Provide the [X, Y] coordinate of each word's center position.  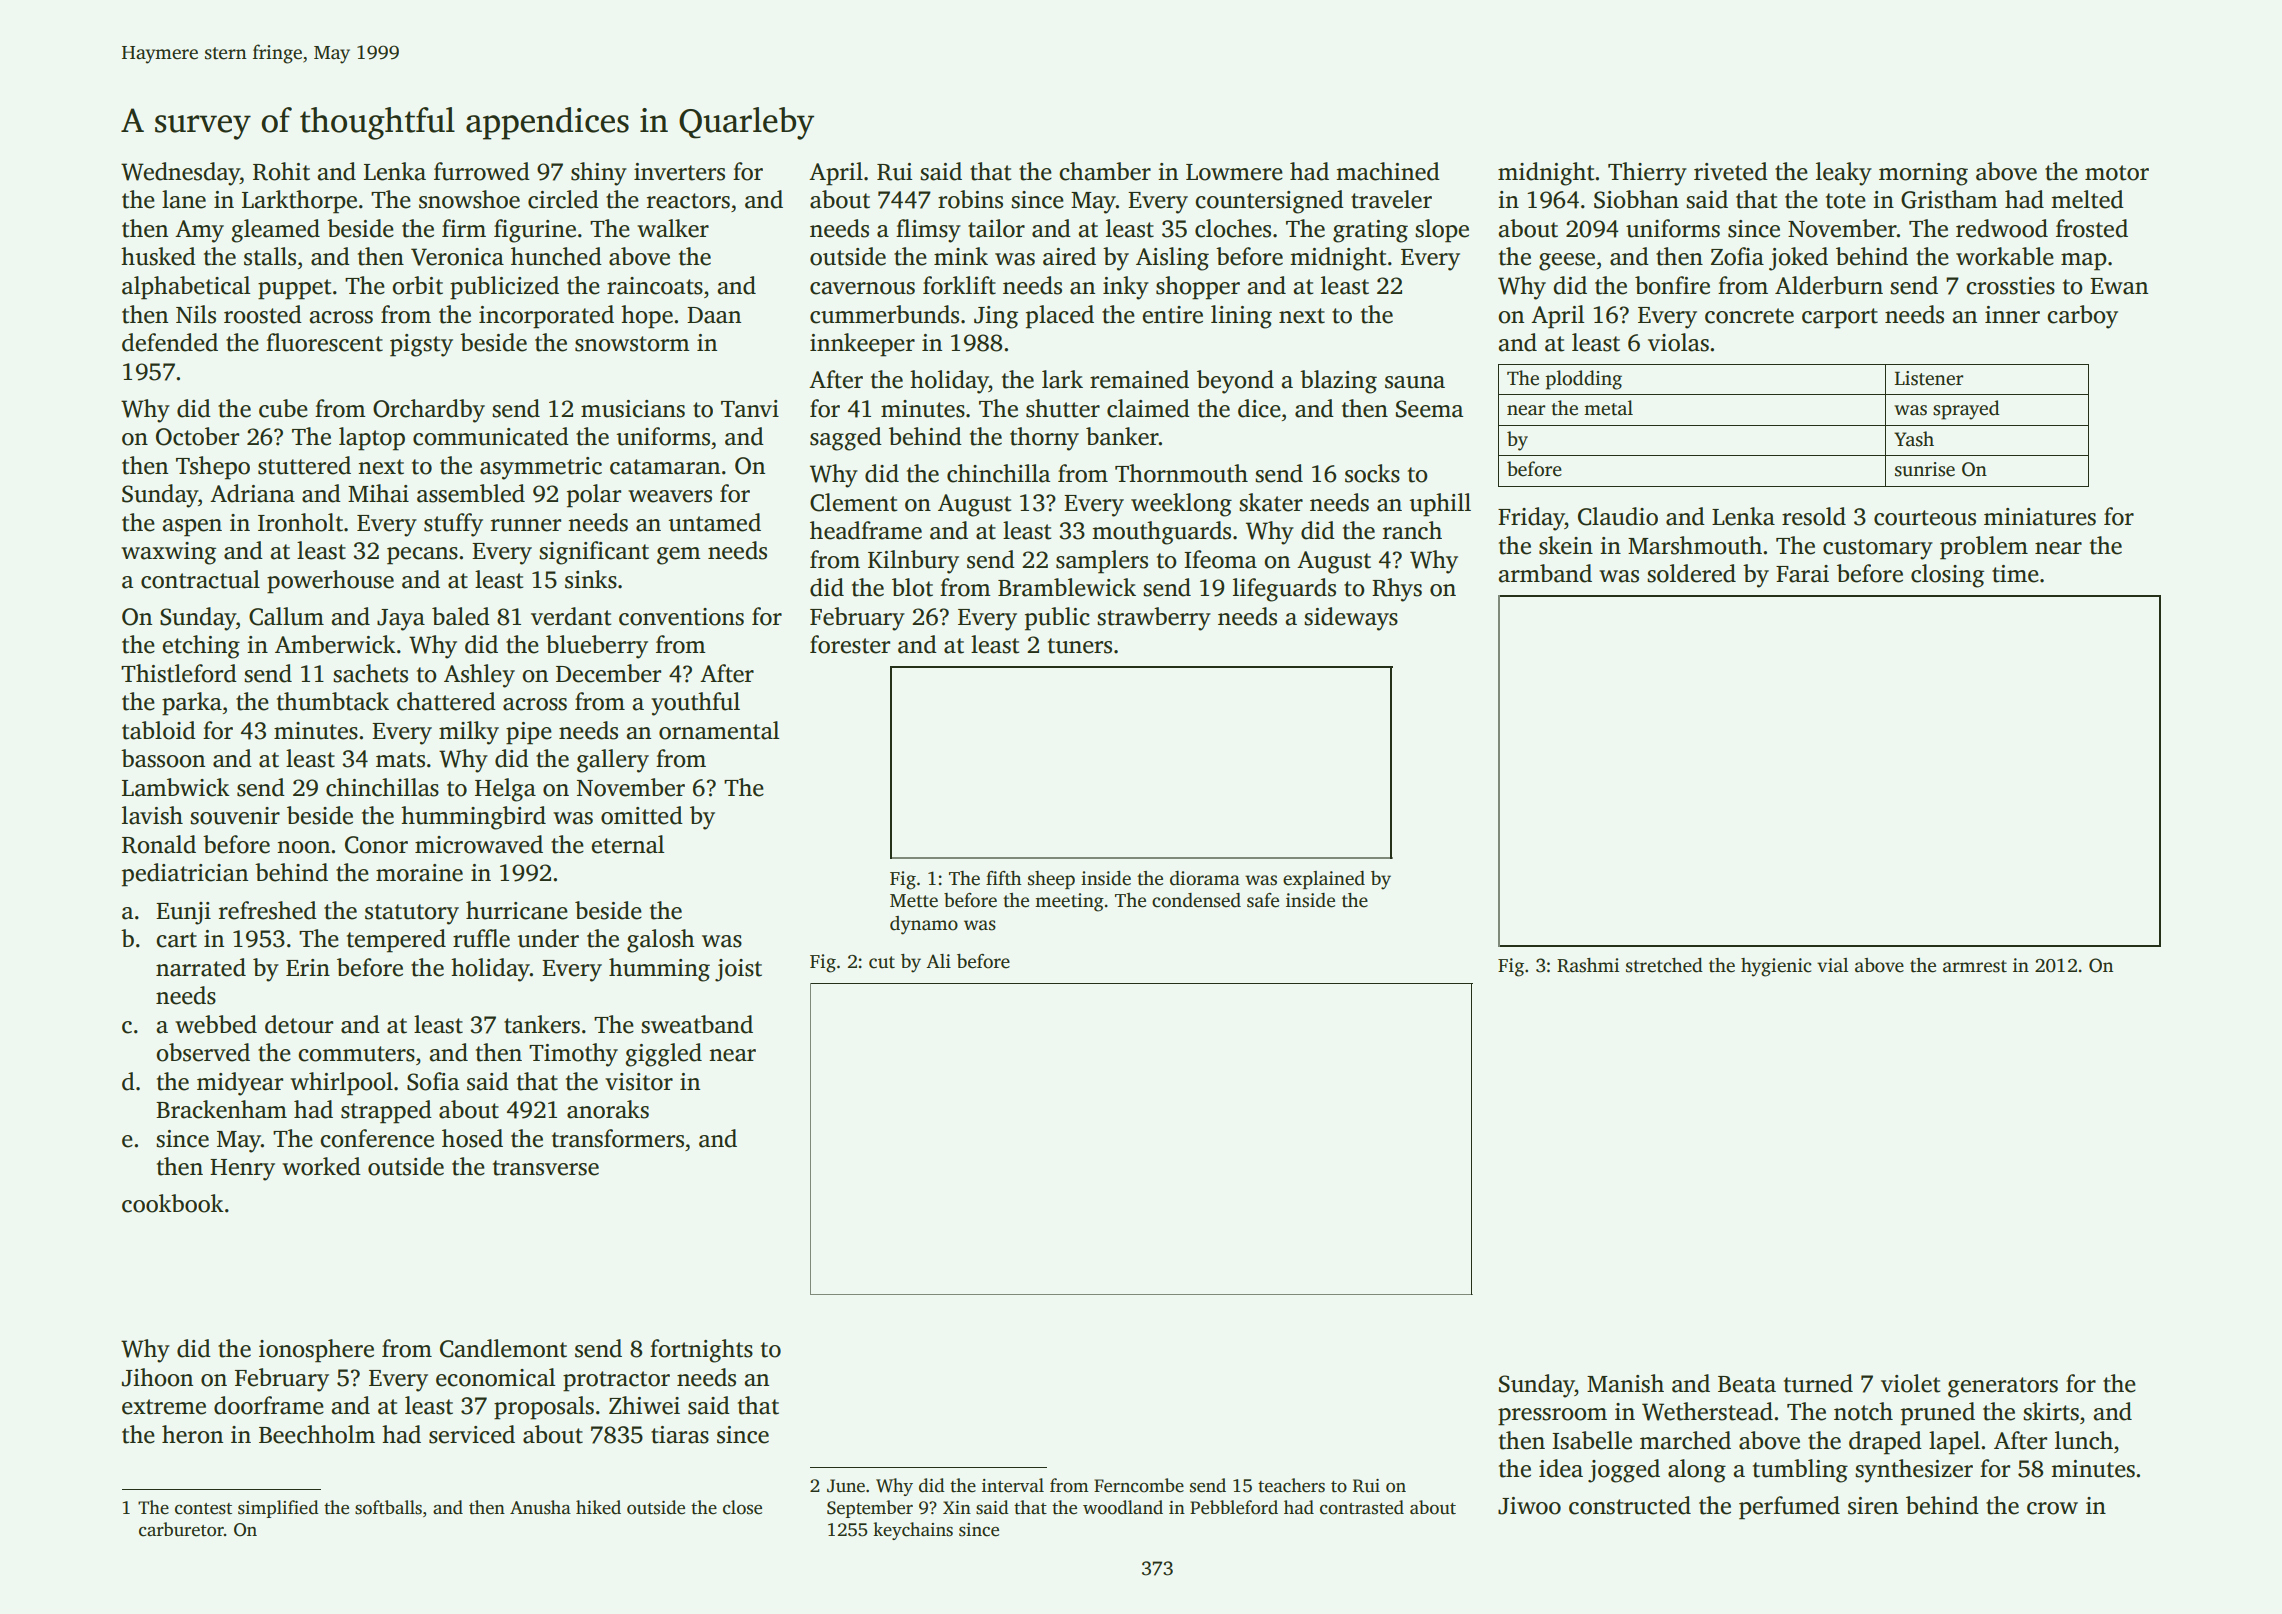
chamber [1105, 171]
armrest [1975, 966]
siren [1873, 1506]
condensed [1196, 900]
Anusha [540, 1507]
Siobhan [1636, 199]
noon [303, 847]
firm [464, 228]
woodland [1123, 1507]
